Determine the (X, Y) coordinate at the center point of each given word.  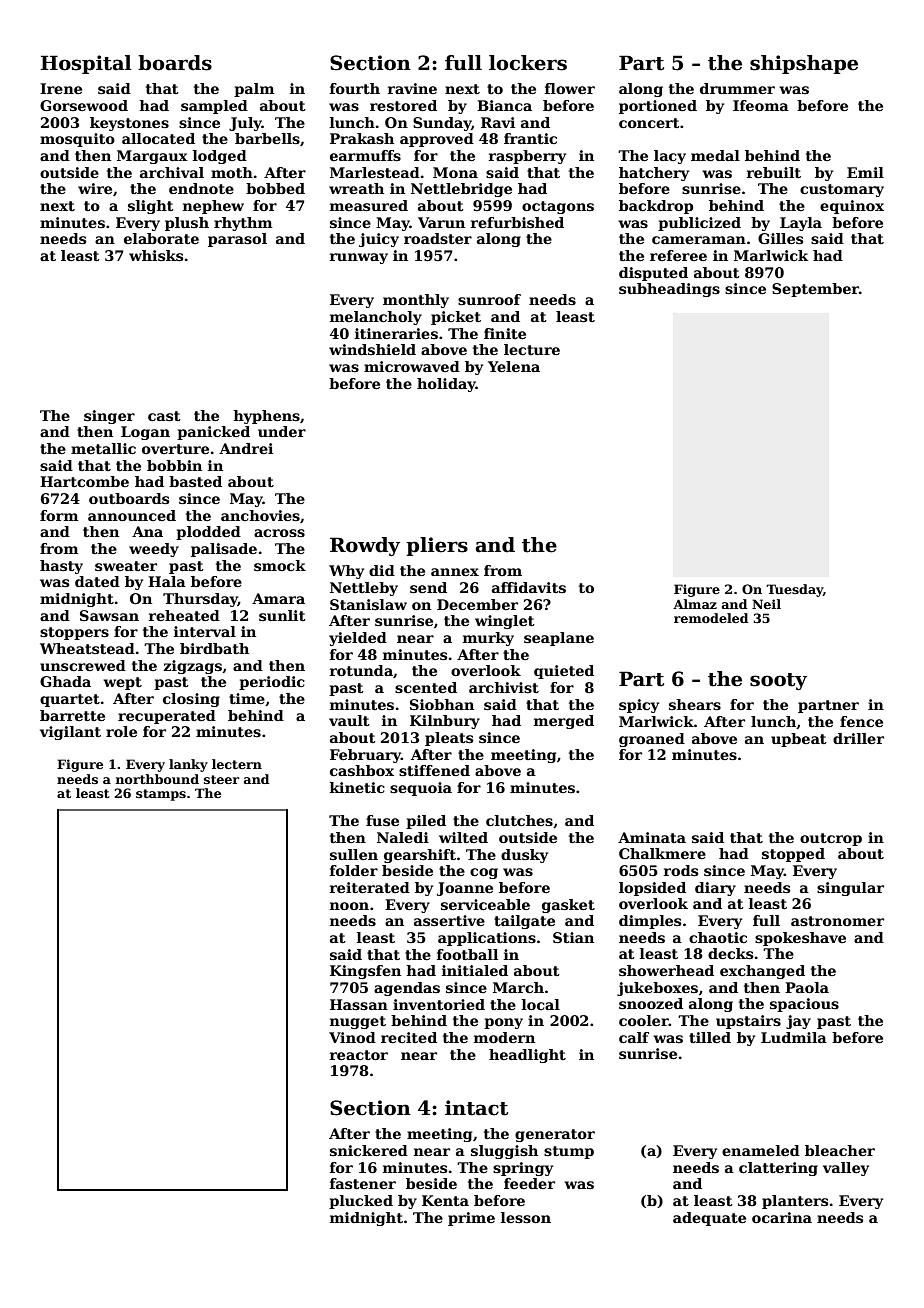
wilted (463, 837)
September (815, 290)
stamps (161, 795)
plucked (361, 1202)
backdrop (656, 207)
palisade (224, 550)
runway (359, 258)
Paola (807, 987)
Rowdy (365, 547)
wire (95, 188)
